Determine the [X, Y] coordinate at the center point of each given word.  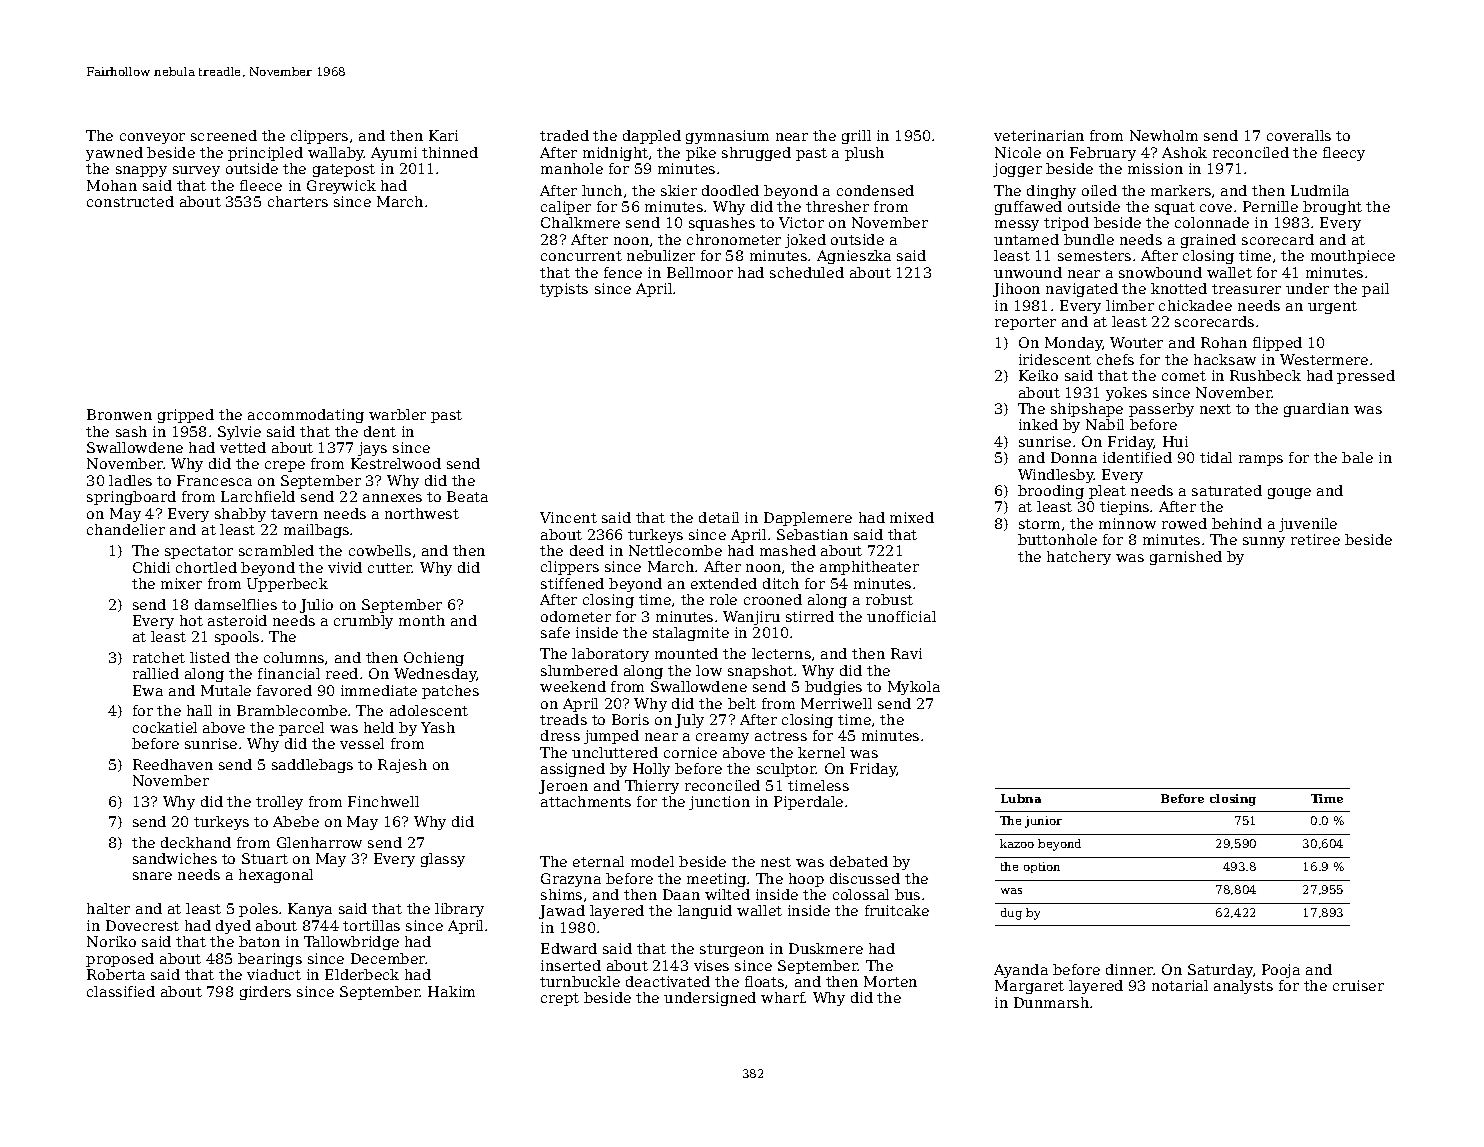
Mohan [112, 185]
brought [1332, 208]
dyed [233, 927]
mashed [788, 550]
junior [1043, 822]
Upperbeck [287, 585]
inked [1038, 424]
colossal [861, 894]
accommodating [306, 416]
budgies [833, 688]
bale [1357, 457]
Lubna [1021, 798]
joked [805, 241]
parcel [301, 729]
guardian [1316, 410]
